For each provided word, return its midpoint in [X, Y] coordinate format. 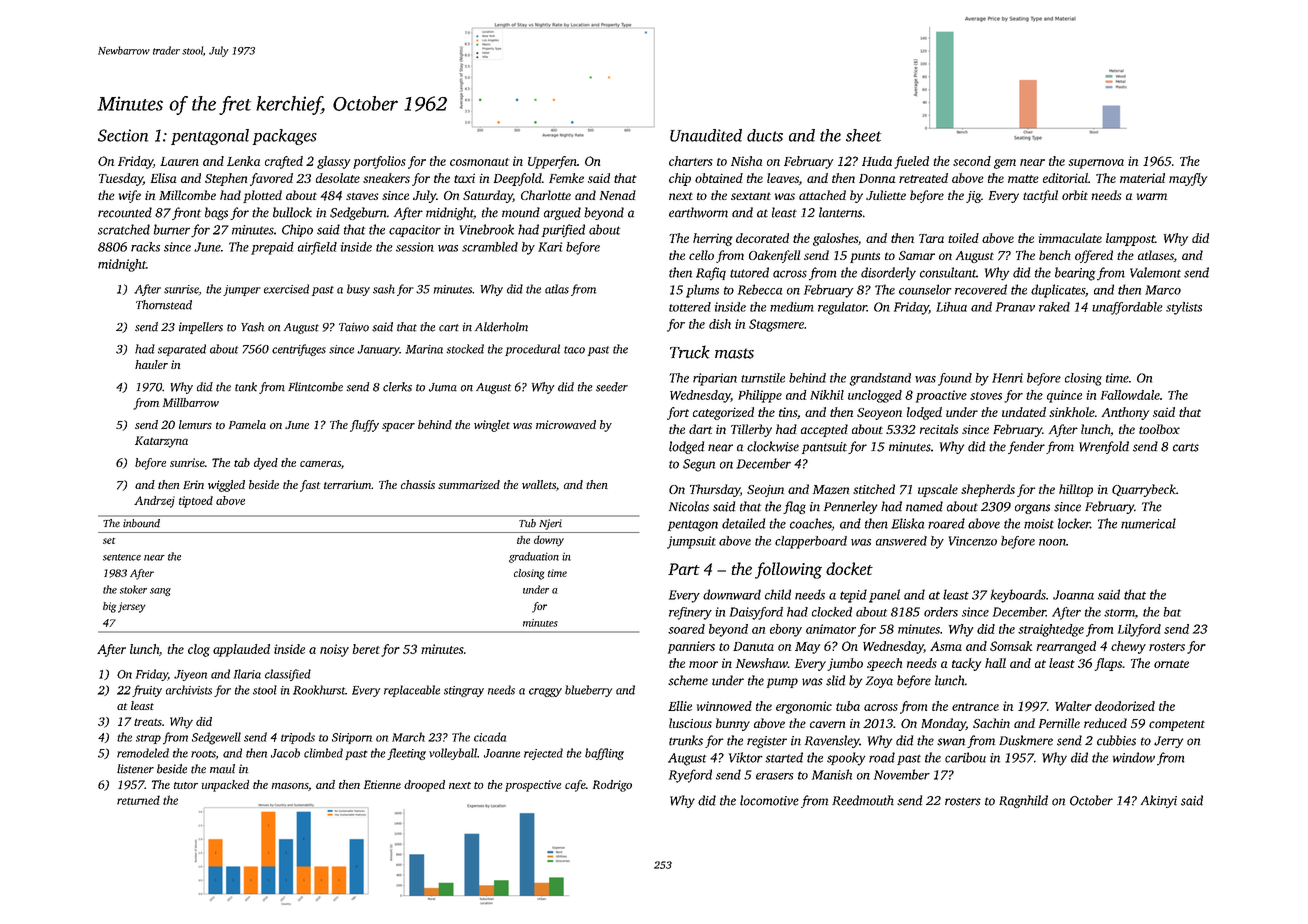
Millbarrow [191, 402]
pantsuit [824, 448]
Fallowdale [1130, 395]
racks [145, 247]
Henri [1007, 378]
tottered [690, 307]
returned [138, 800]
